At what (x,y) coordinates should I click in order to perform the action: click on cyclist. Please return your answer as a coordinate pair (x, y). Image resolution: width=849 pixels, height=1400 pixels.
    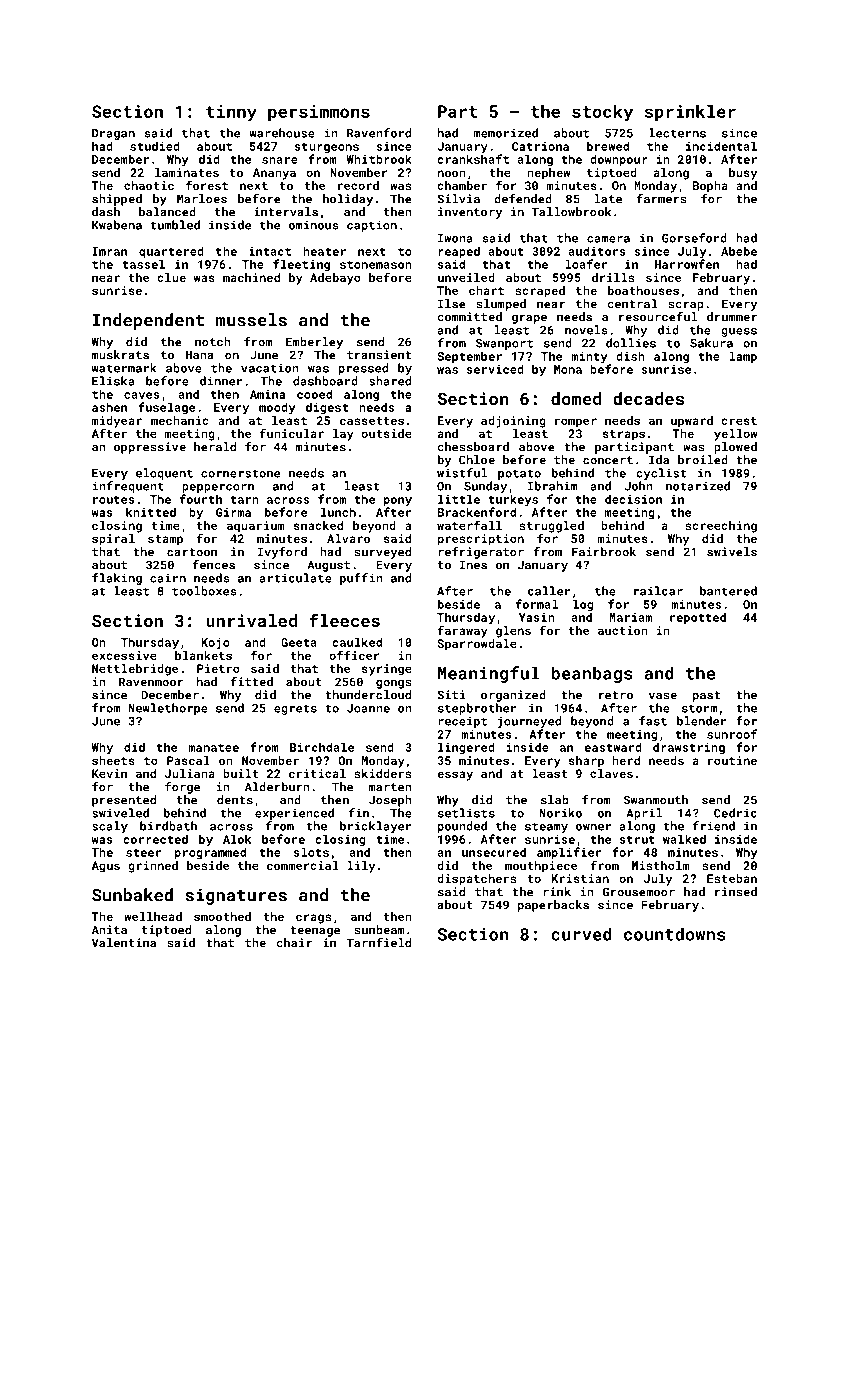
    Looking at the image, I should click on (661, 474).
